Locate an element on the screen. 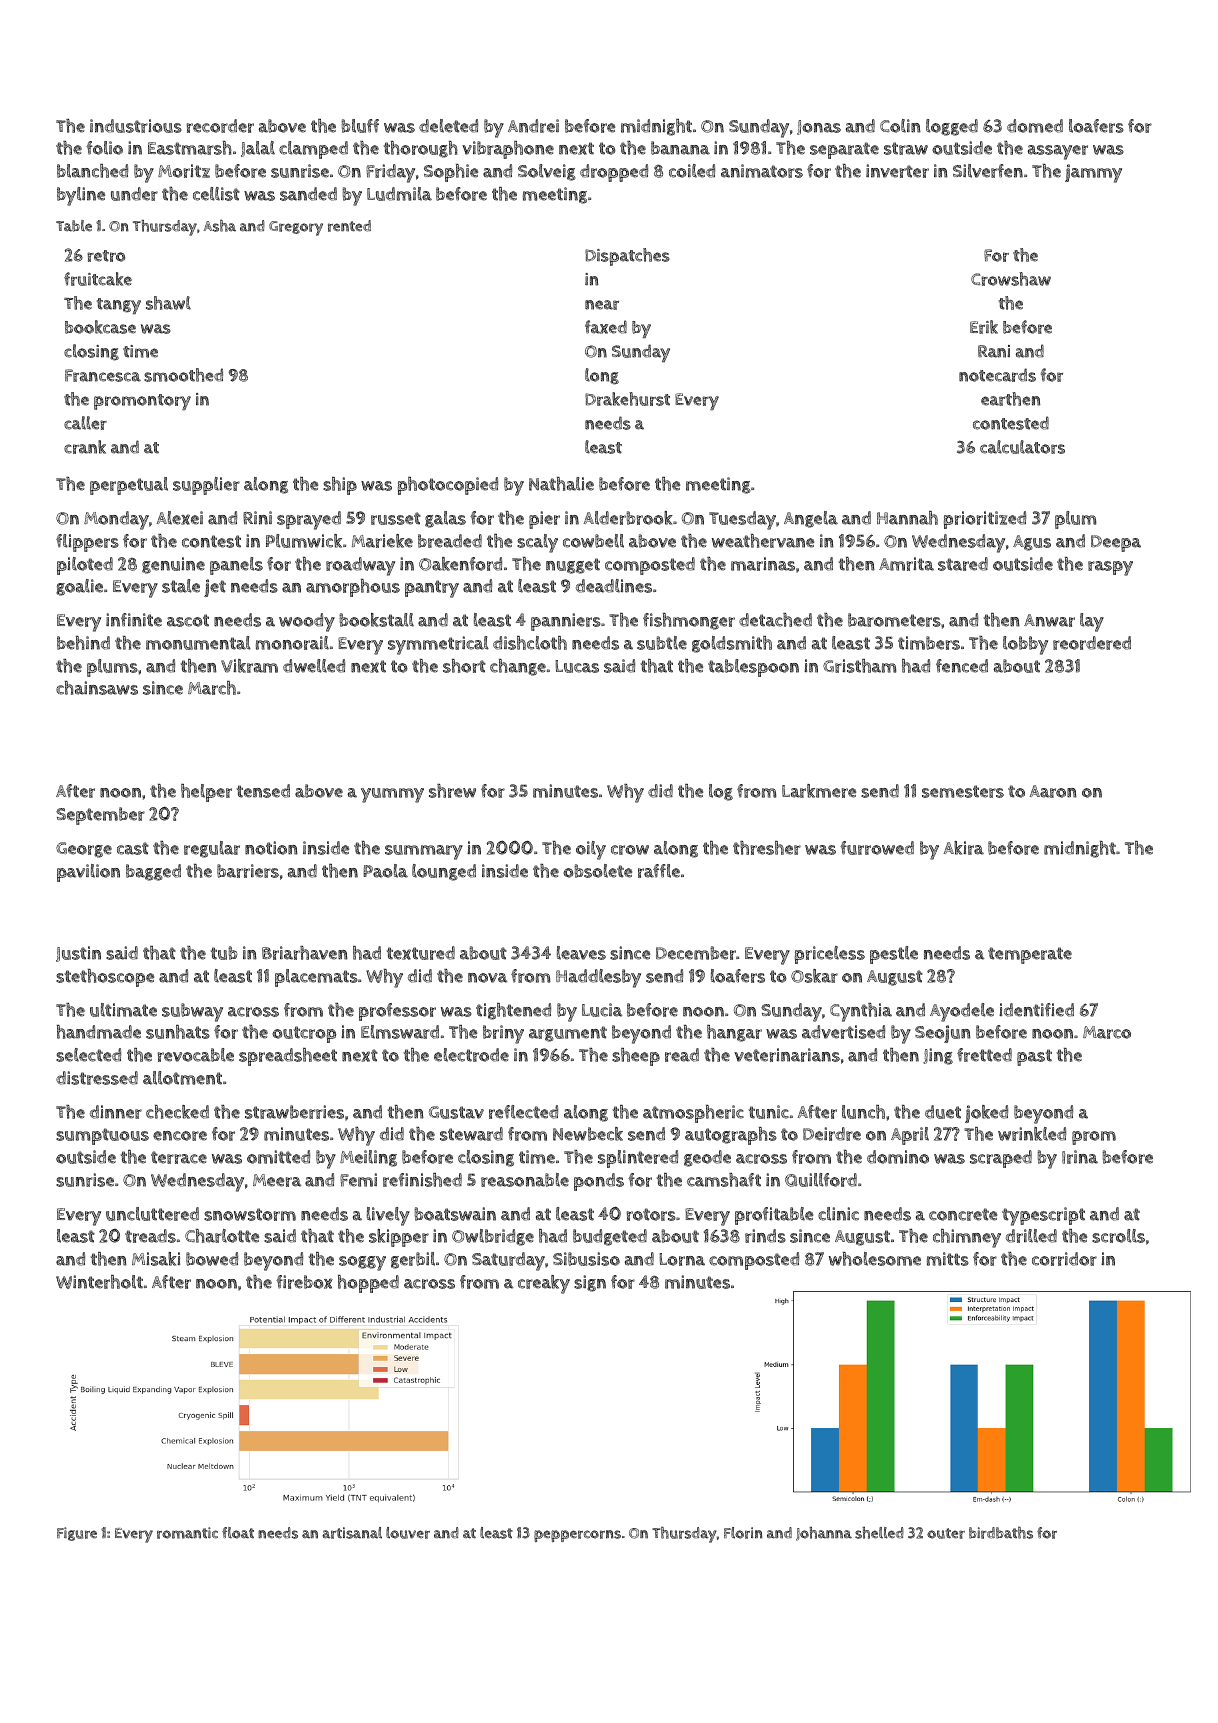 This screenshot has width=1218, height=1723. uncluttered is located at coordinates (152, 1214).
